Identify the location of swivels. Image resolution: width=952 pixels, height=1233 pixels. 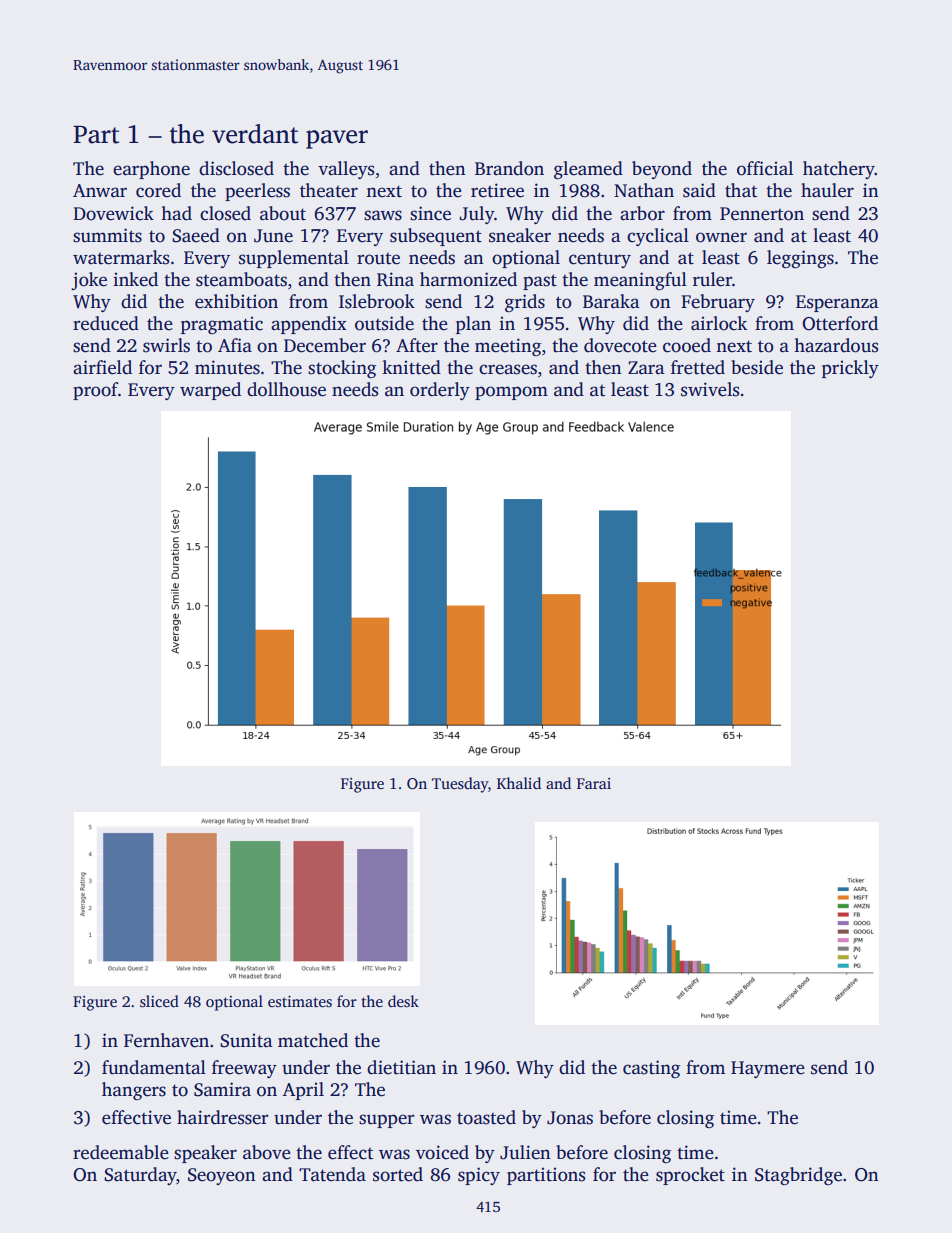
(710, 389).
